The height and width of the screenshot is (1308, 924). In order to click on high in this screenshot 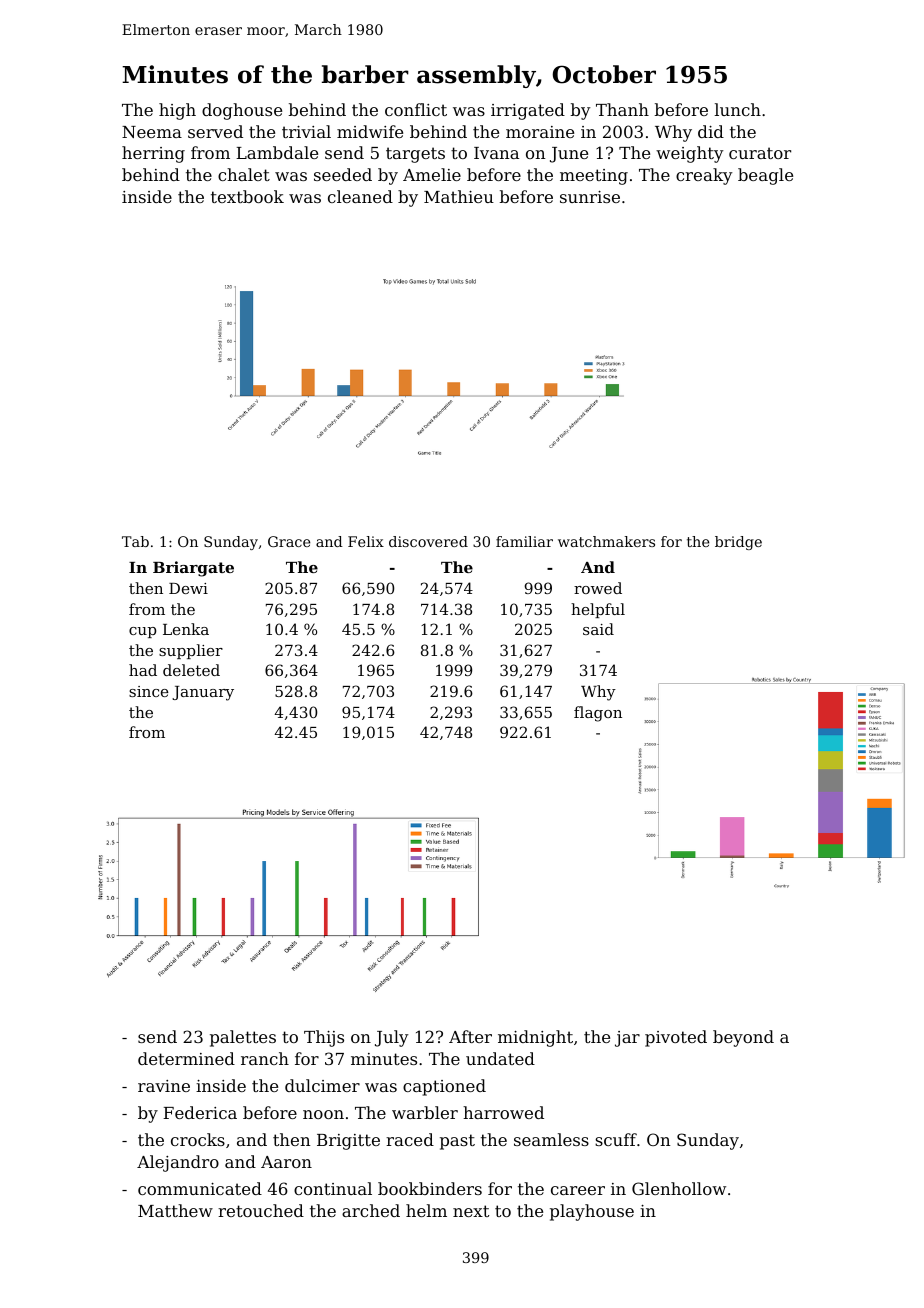, I will do `click(177, 111)`.
